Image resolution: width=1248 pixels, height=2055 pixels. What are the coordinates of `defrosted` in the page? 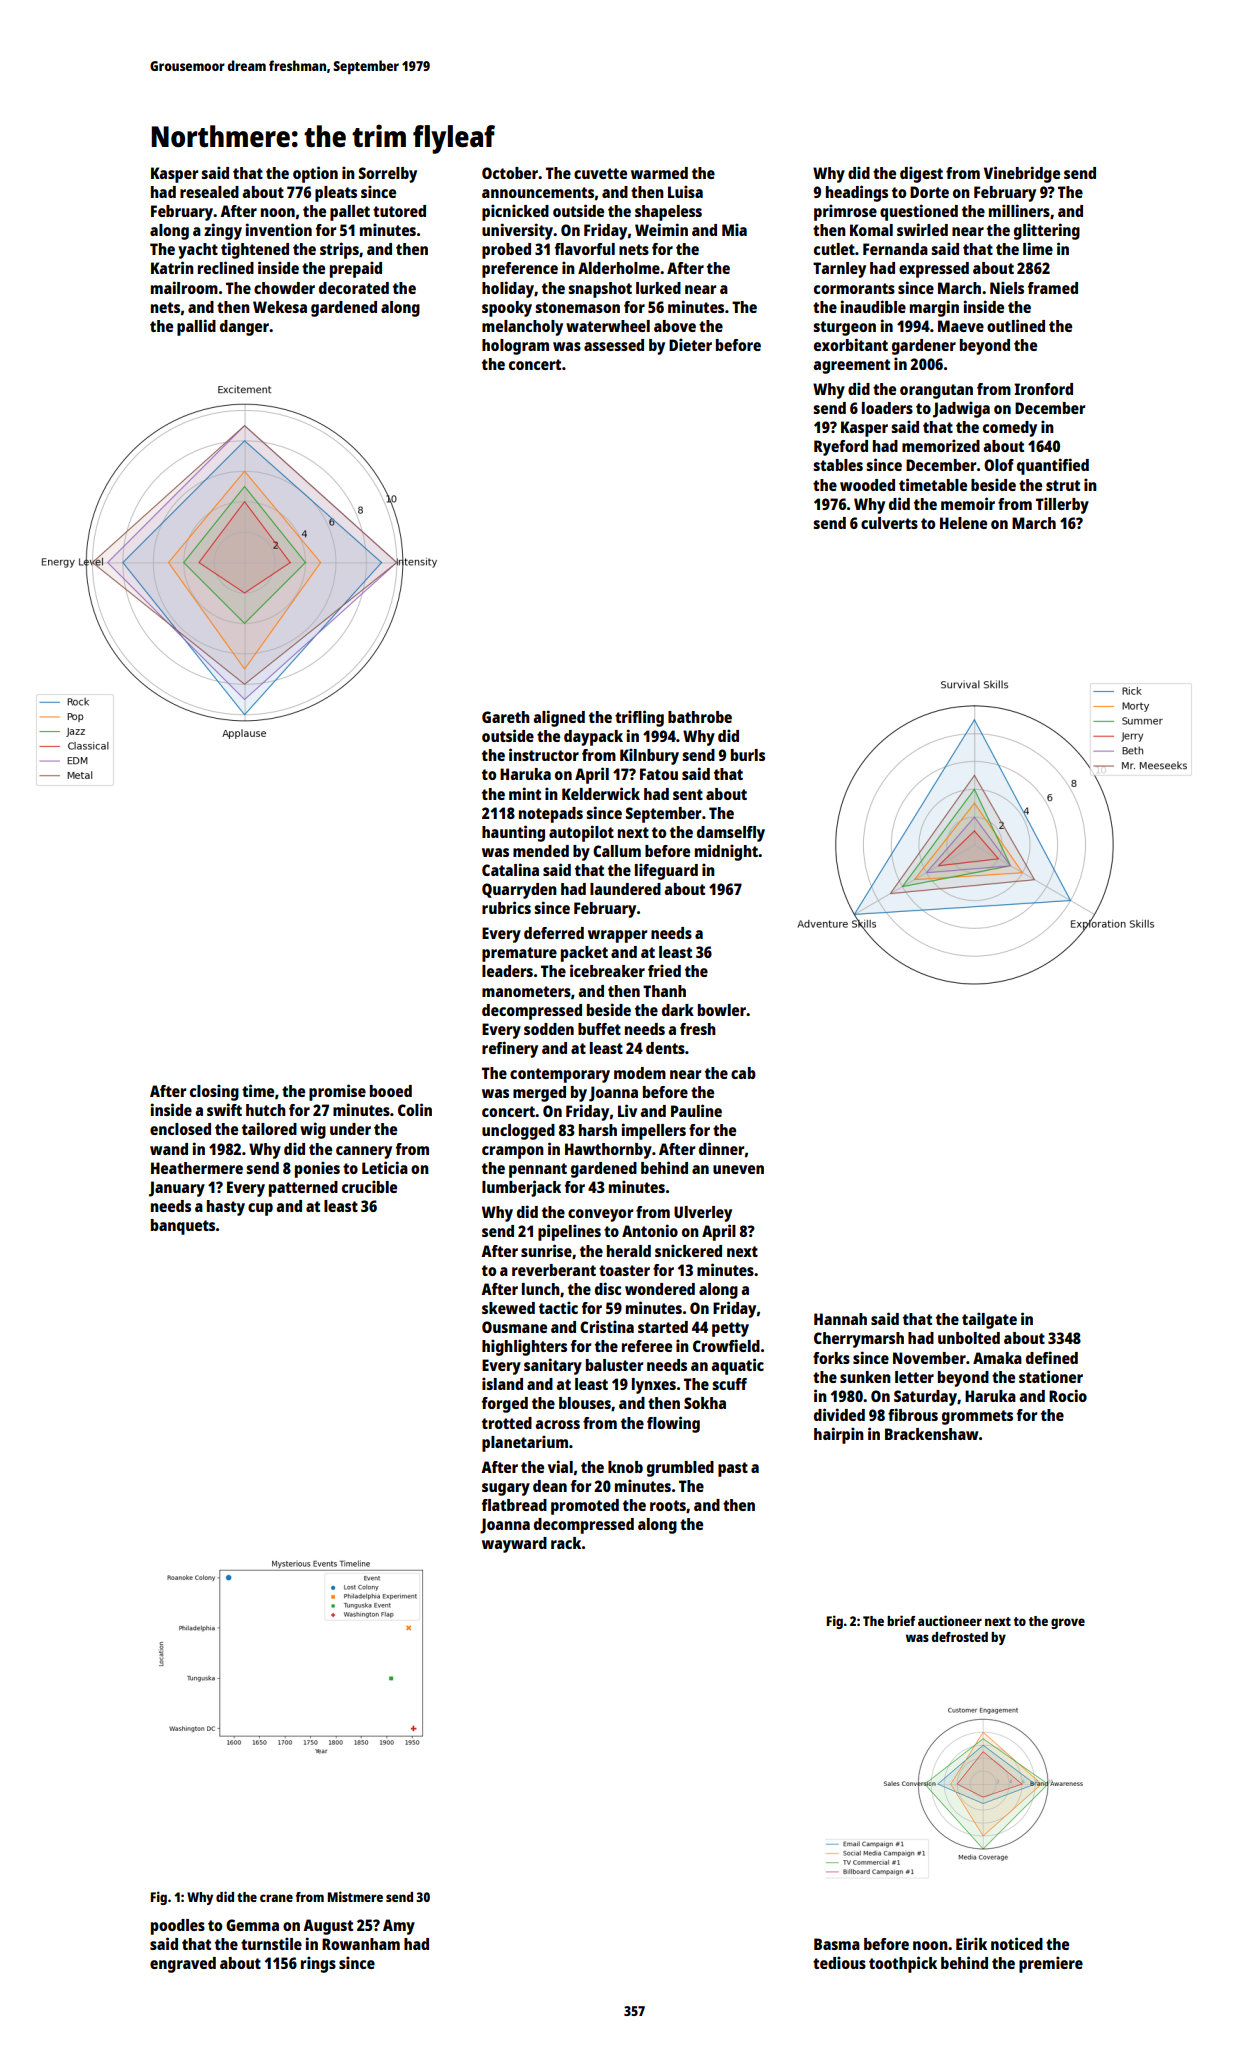 It's located at (959, 1637).
